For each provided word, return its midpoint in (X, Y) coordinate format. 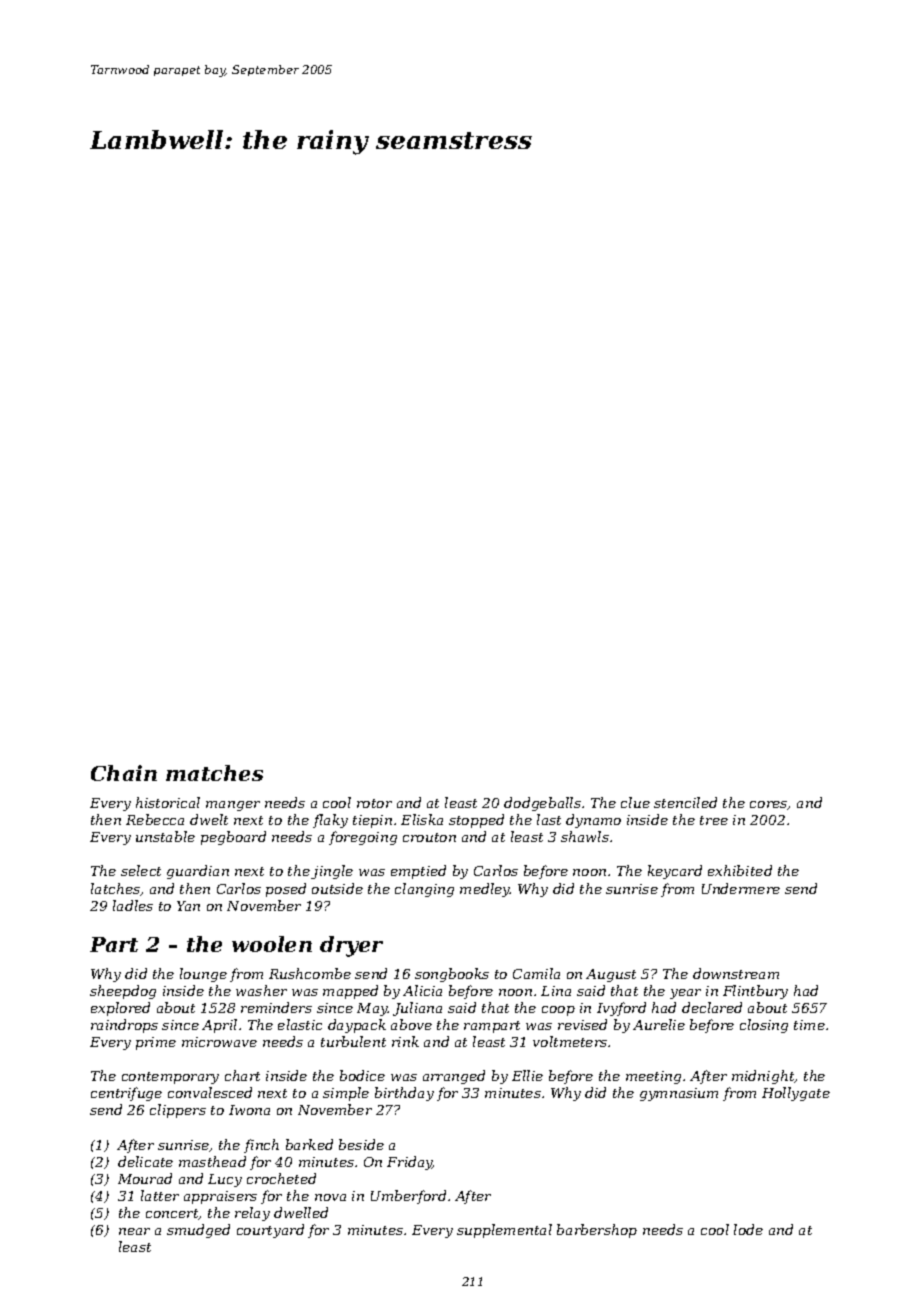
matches (214, 773)
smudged (198, 1231)
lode (748, 1229)
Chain (124, 773)
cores (769, 805)
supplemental (504, 1231)
